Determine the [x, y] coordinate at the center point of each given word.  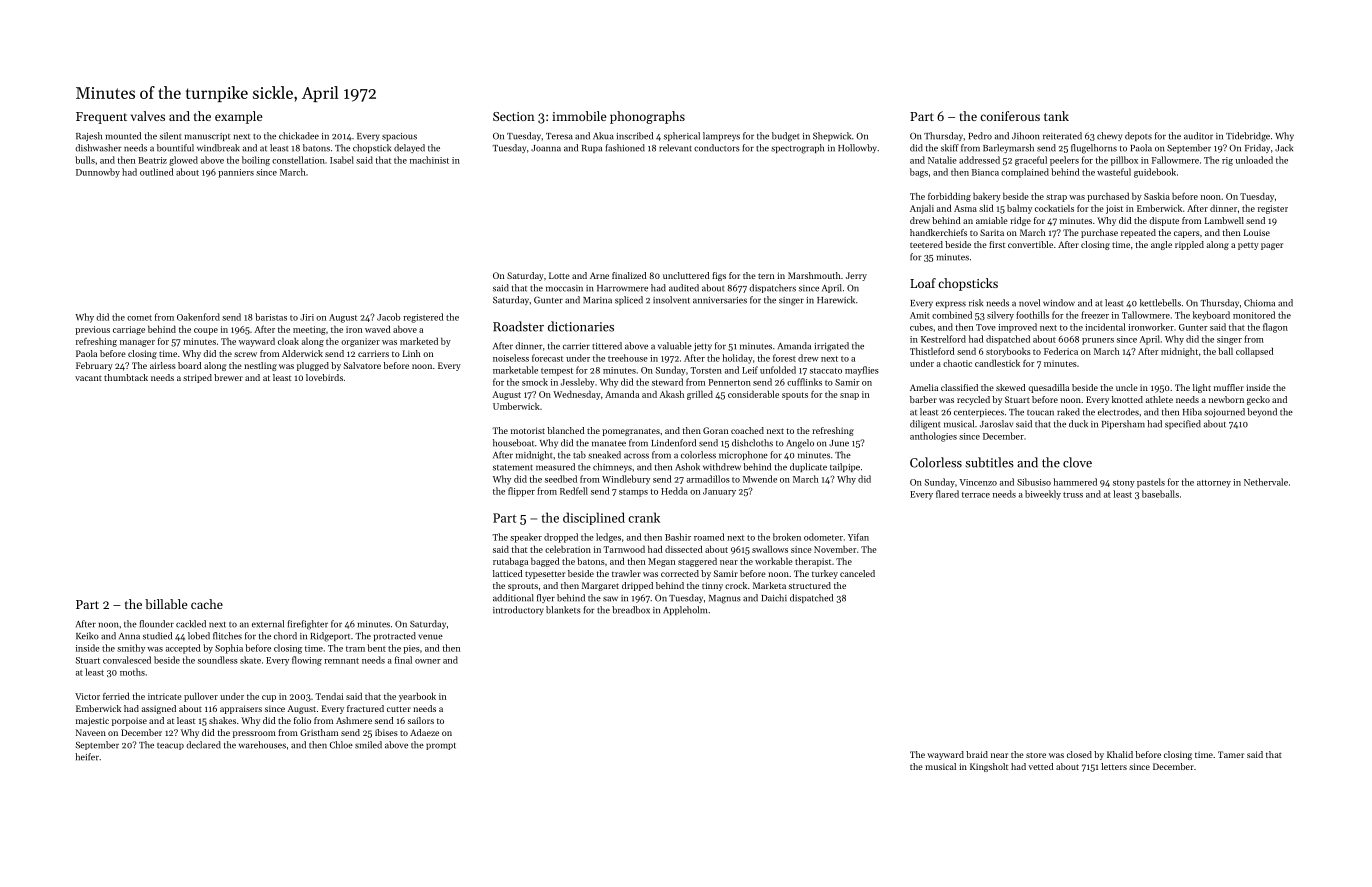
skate [250, 660]
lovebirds [324, 377]
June [839, 443]
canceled [857, 573]
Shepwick [832, 136]
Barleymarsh [1008, 148]
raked [1068, 412]
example [238, 117]
